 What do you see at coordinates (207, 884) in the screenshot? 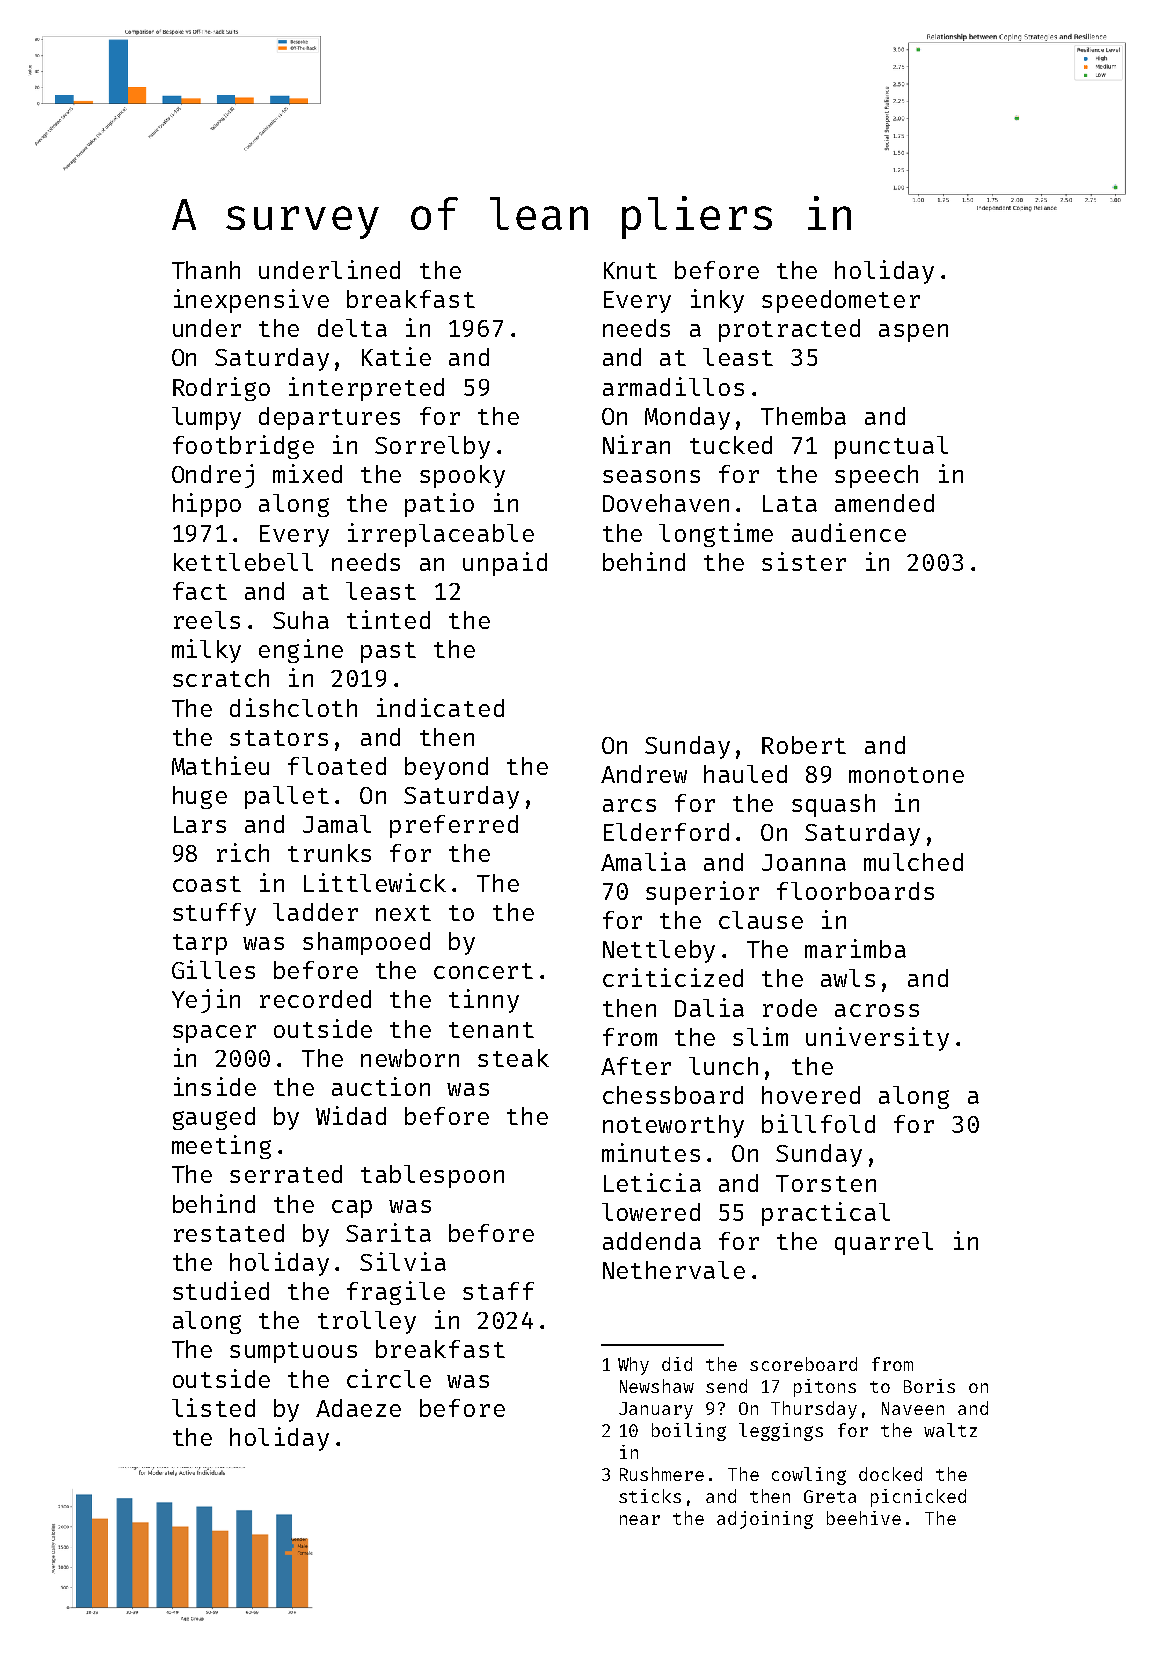
I see `coast` at bounding box center [207, 884].
